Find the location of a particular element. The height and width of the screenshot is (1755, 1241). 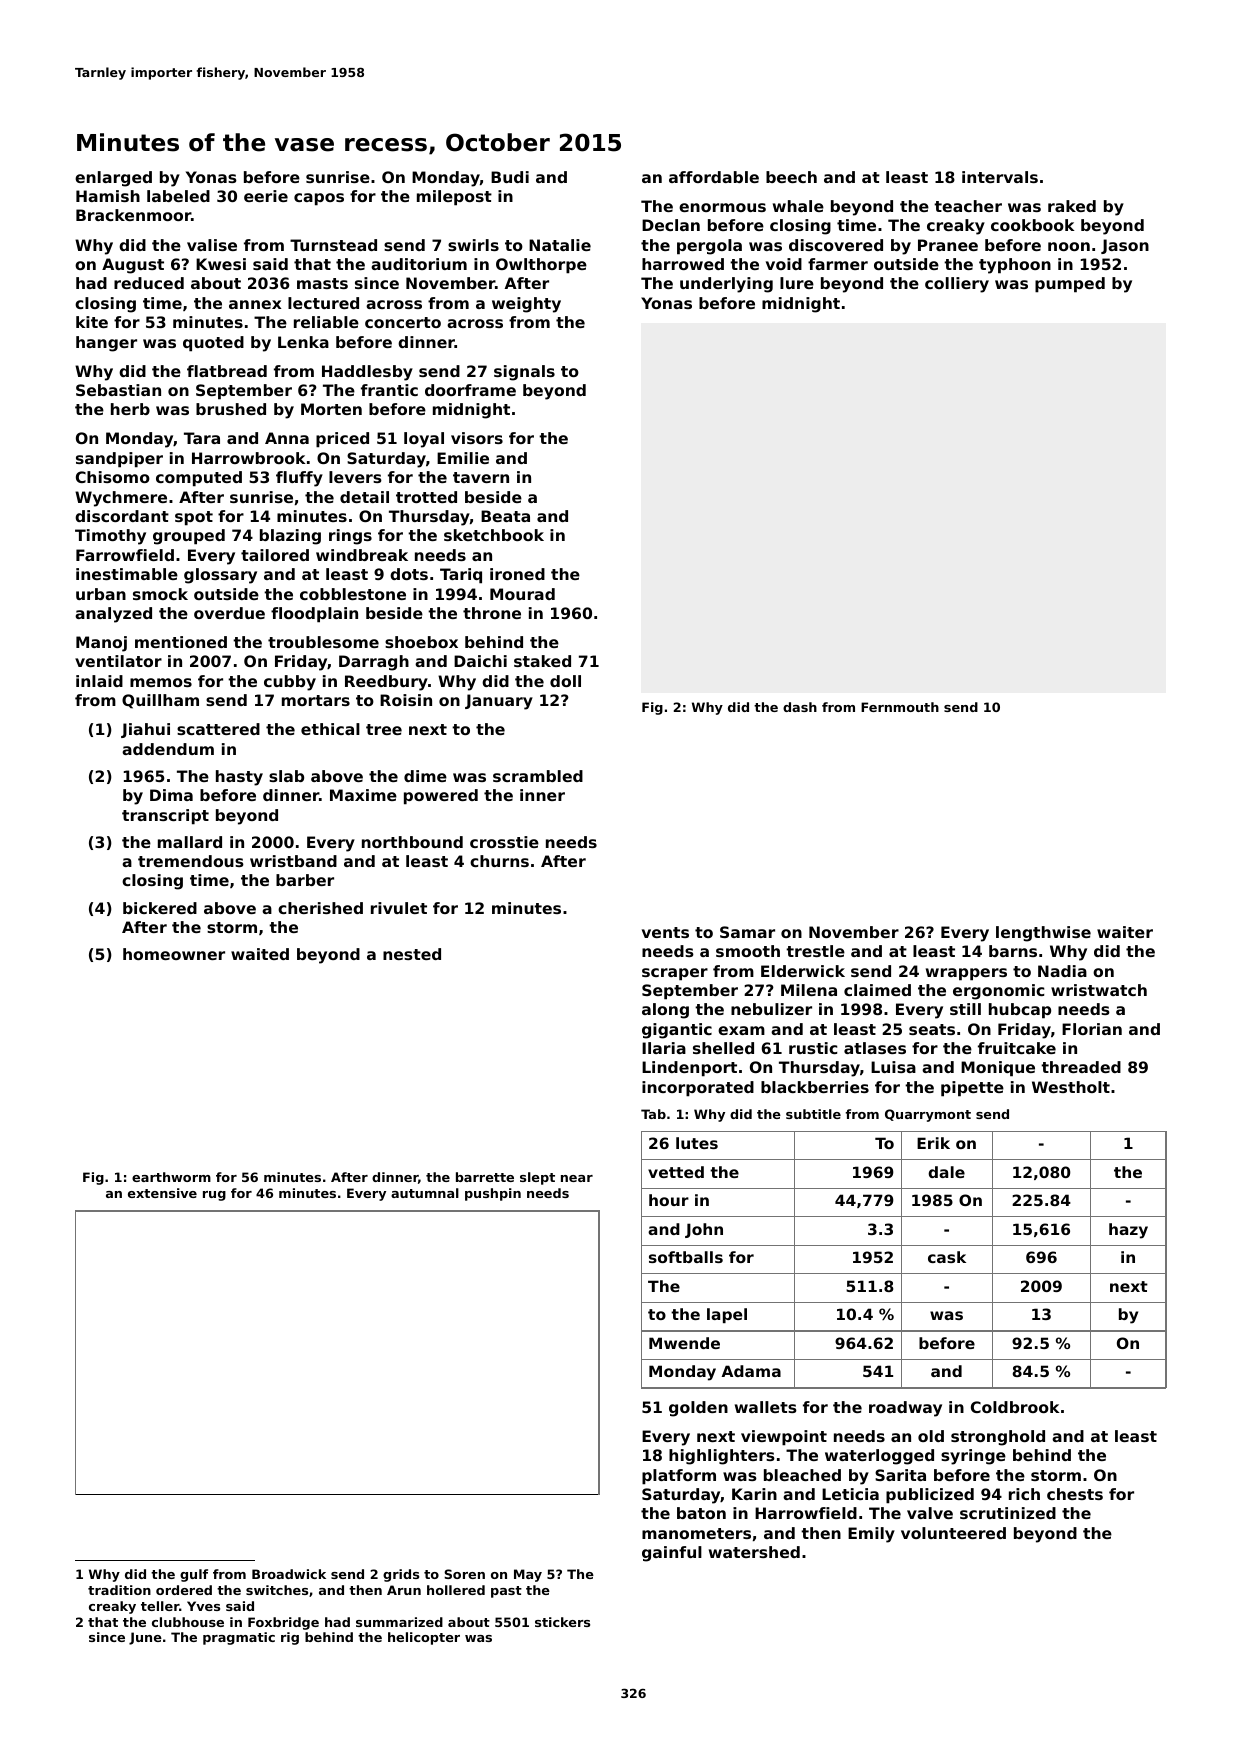

Budi is located at coordinates (510, 177).
